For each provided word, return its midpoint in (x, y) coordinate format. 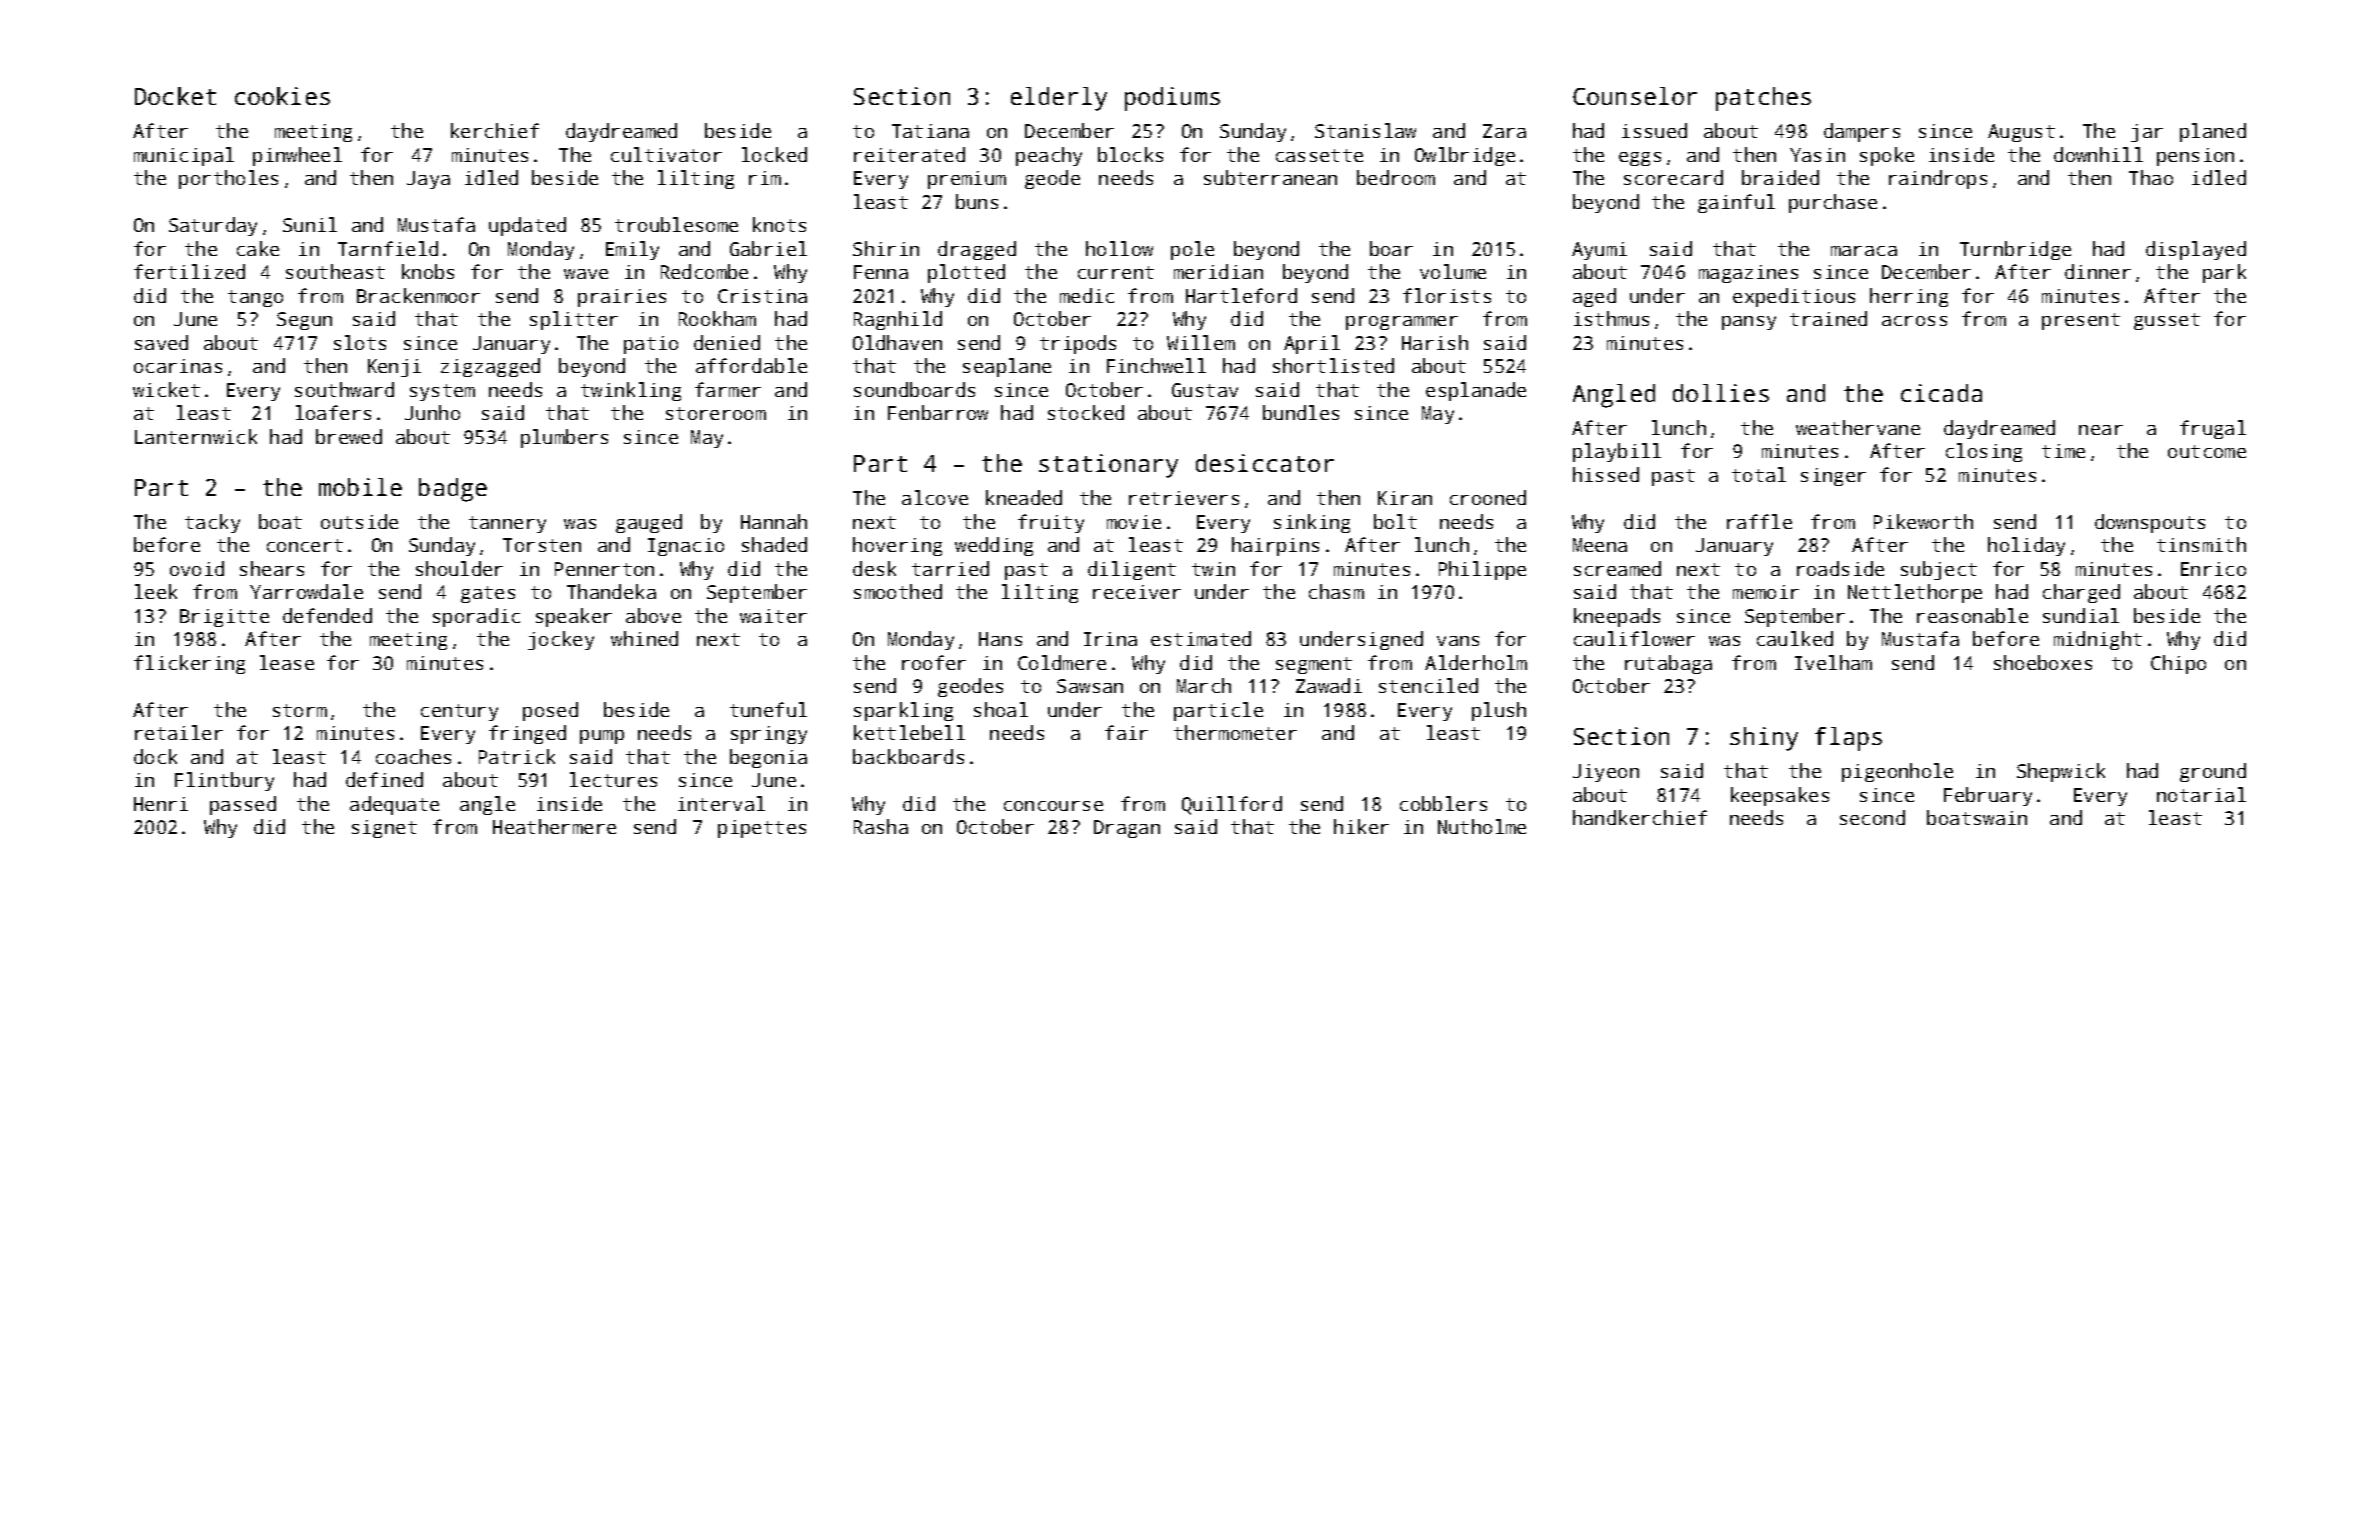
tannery (507, 524)
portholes (228, 179)
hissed (1606, 474)
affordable (751, 365)
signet (384, 829)
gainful (1736, 203)
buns (977, 201)
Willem (1201, 342)
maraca (1864, 251)
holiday (2026, 546)
